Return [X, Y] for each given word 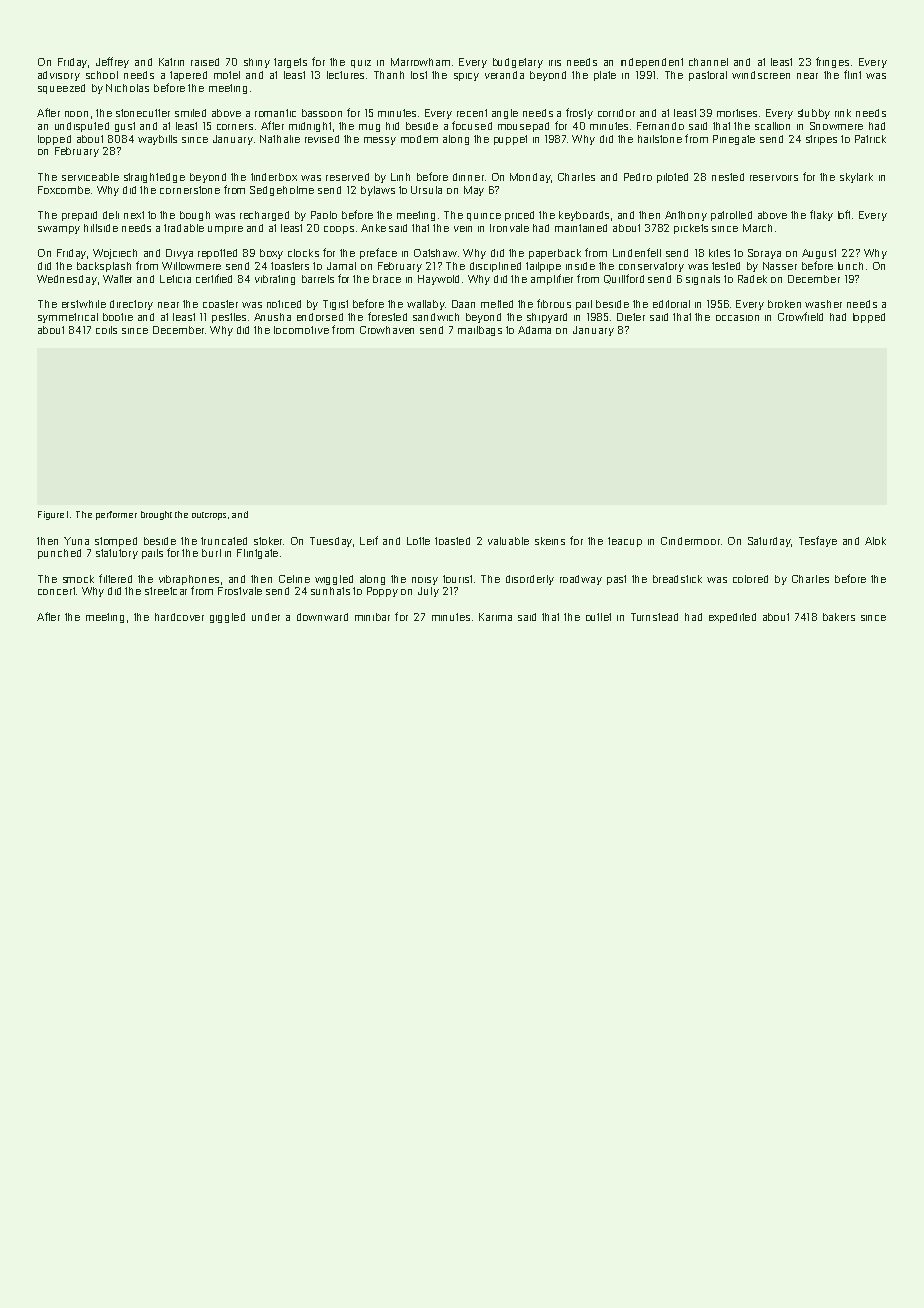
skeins [550, 541]
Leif [369, 540]
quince [484, 217]
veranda [504, 75]
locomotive [301, 330]
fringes [832, 62]
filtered [115, 578]
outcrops [209, 516]
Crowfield [800, 316]
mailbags [480, 331]
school [102, 75]
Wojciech [115, 254]
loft [844, 214]
